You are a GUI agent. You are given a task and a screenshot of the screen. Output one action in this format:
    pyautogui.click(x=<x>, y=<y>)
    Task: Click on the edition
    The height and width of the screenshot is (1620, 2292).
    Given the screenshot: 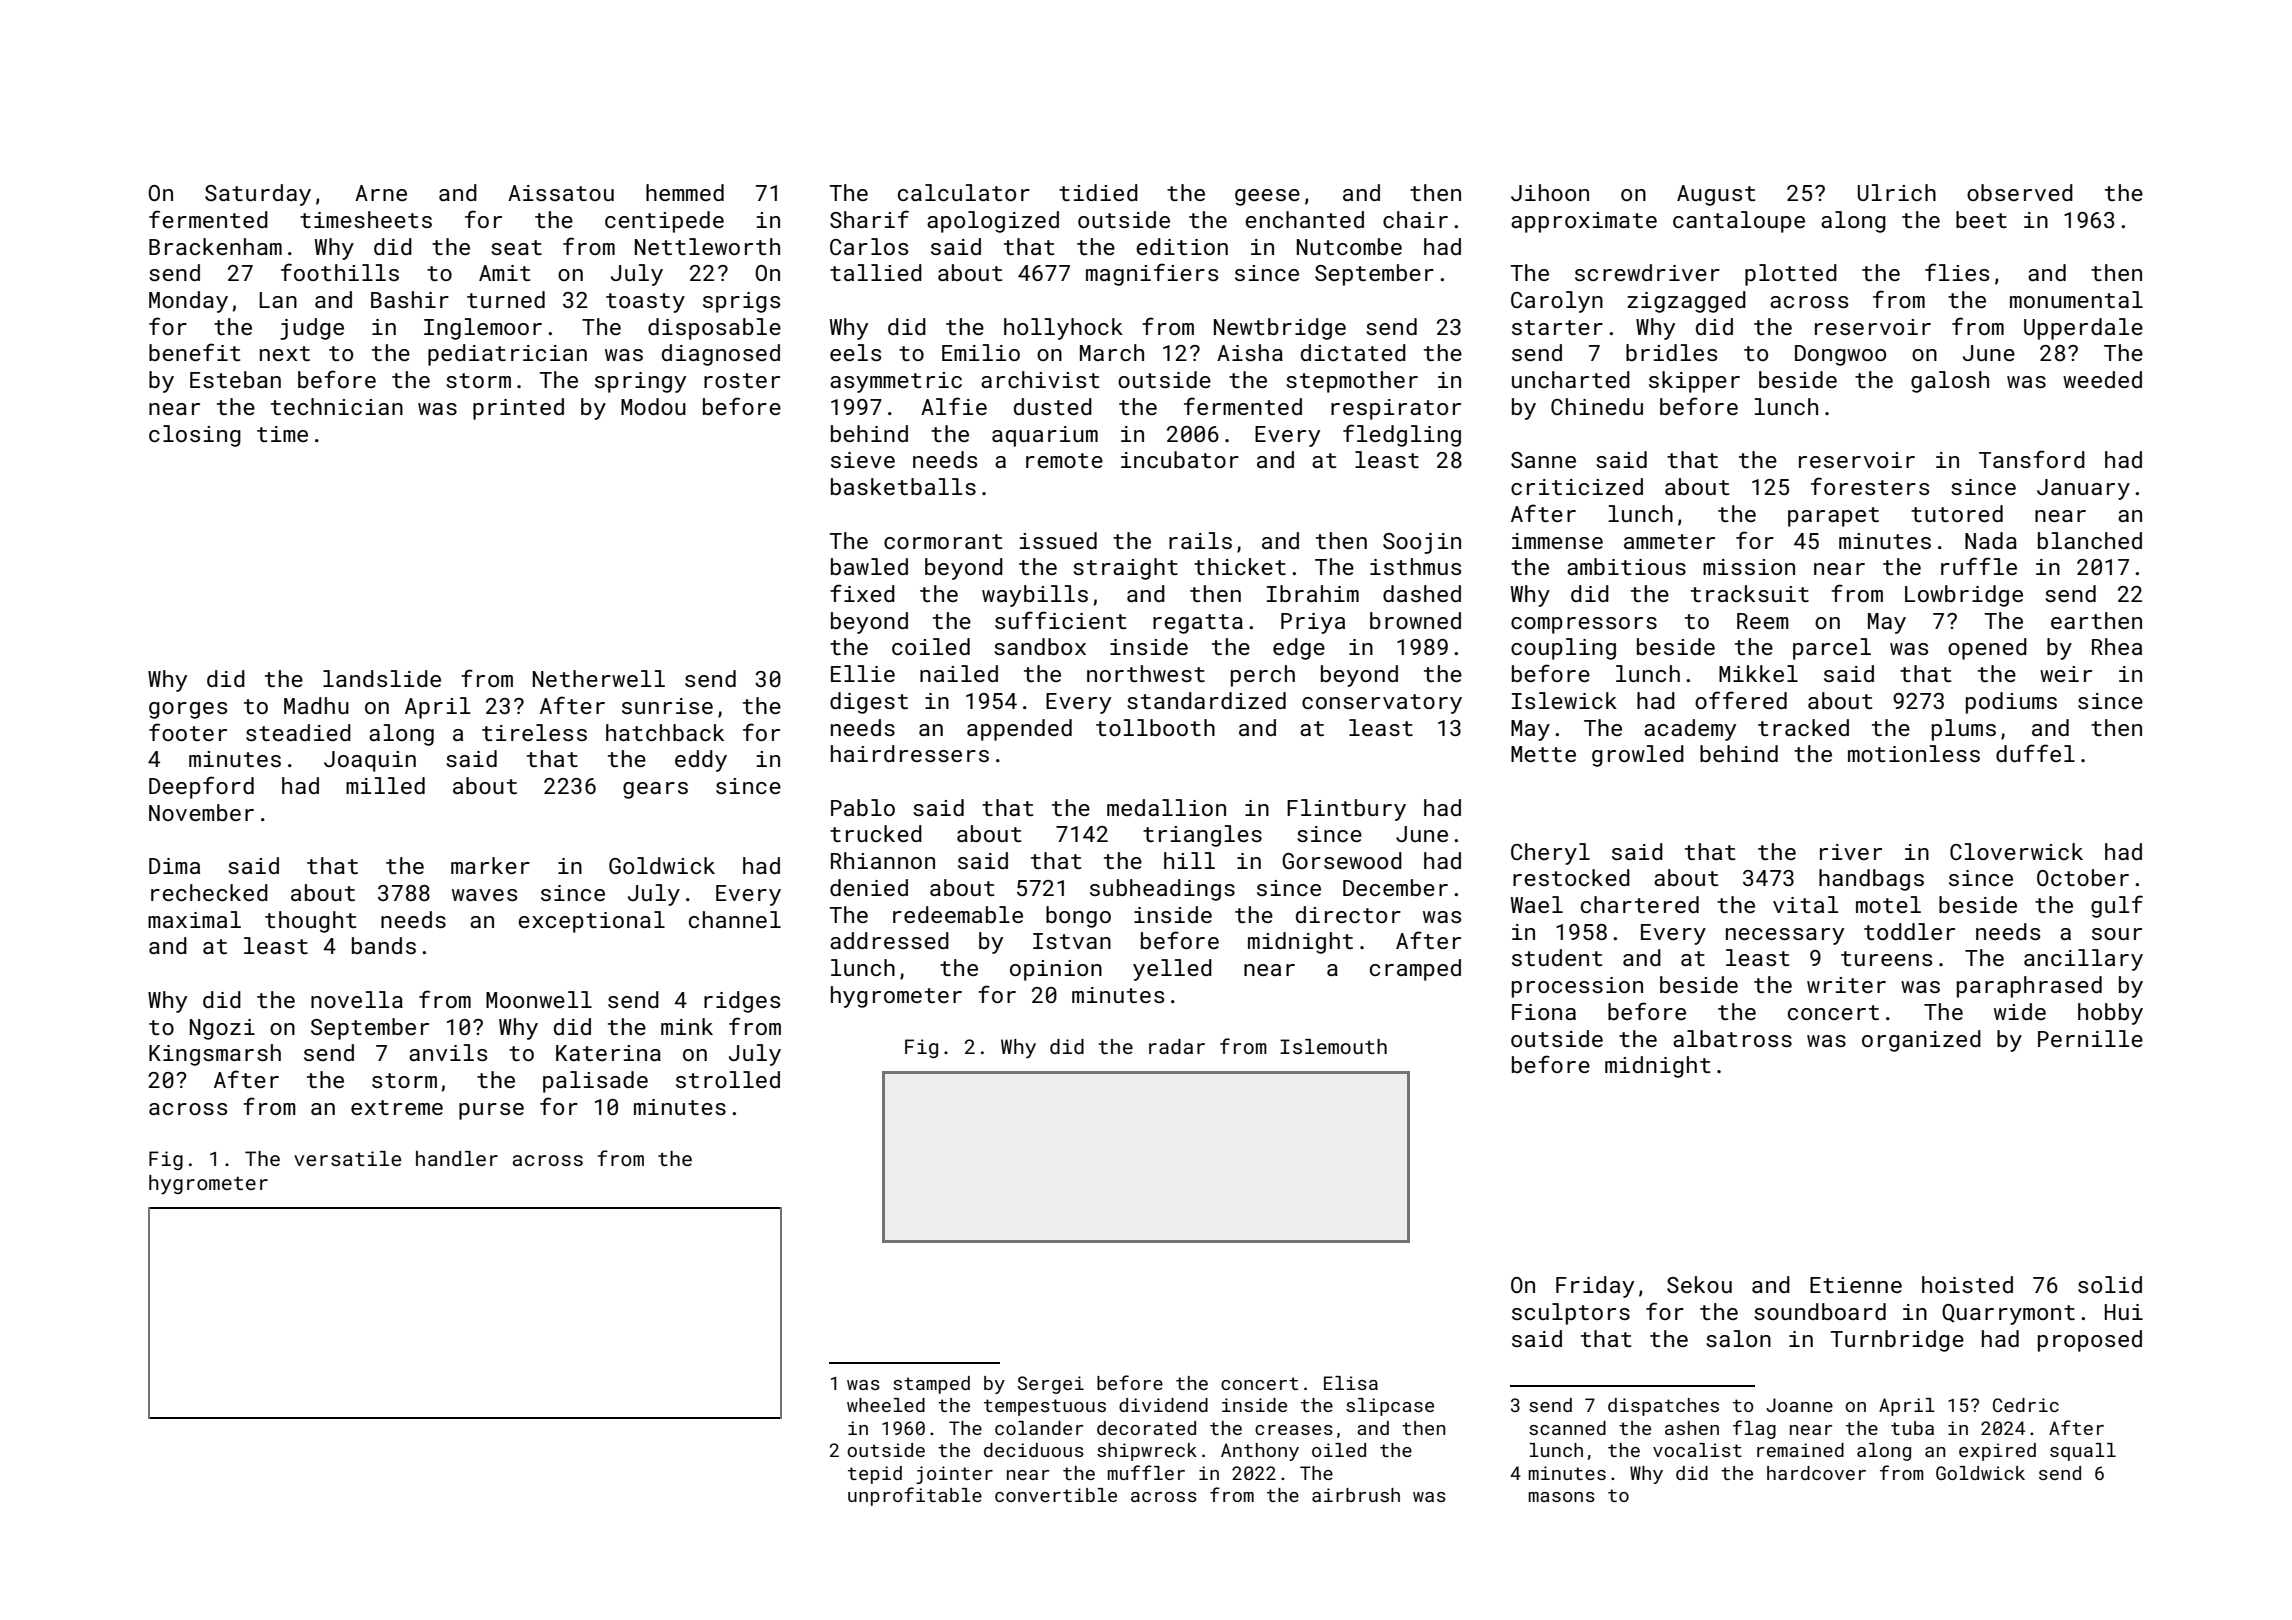 What is the action you would take?
    pyautogui.click(x=1182, y=246)
